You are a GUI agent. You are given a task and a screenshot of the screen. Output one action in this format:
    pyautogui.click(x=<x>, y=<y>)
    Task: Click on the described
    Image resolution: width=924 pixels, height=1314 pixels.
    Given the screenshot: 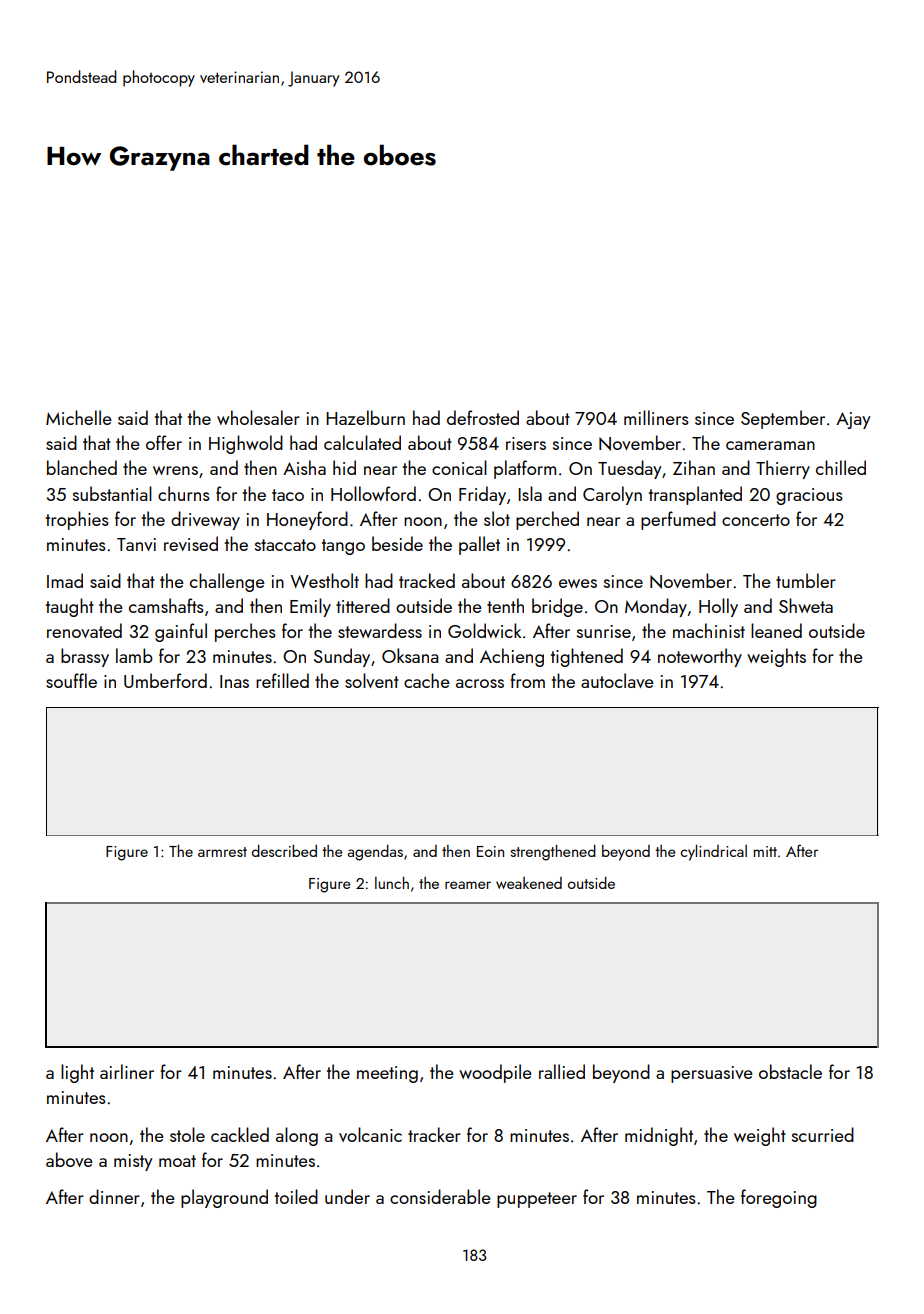 What is the action you would take?
    pyautogui.click(x=284, y=850)
